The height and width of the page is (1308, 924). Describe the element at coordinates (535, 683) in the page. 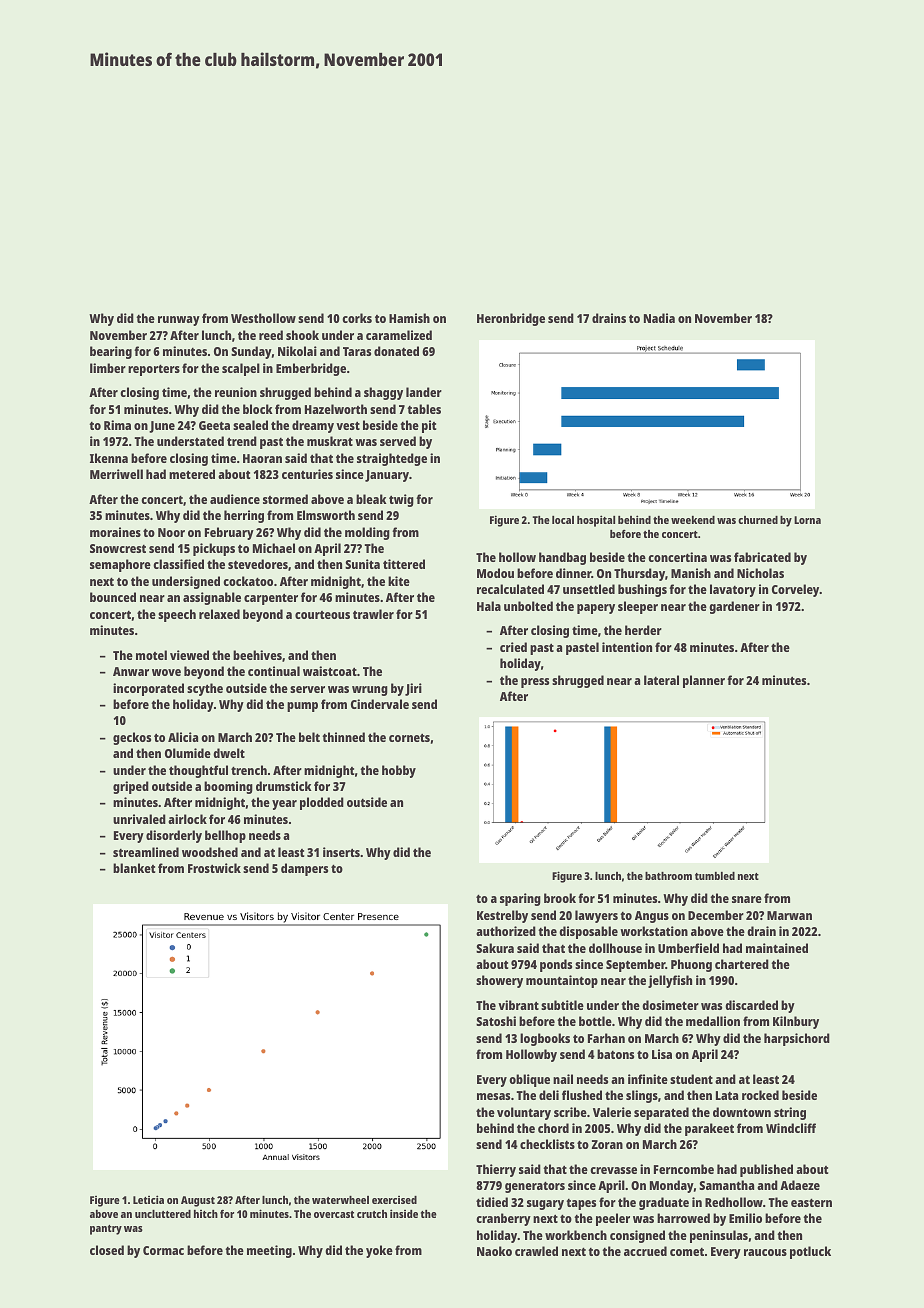

I see `press` at that location.
